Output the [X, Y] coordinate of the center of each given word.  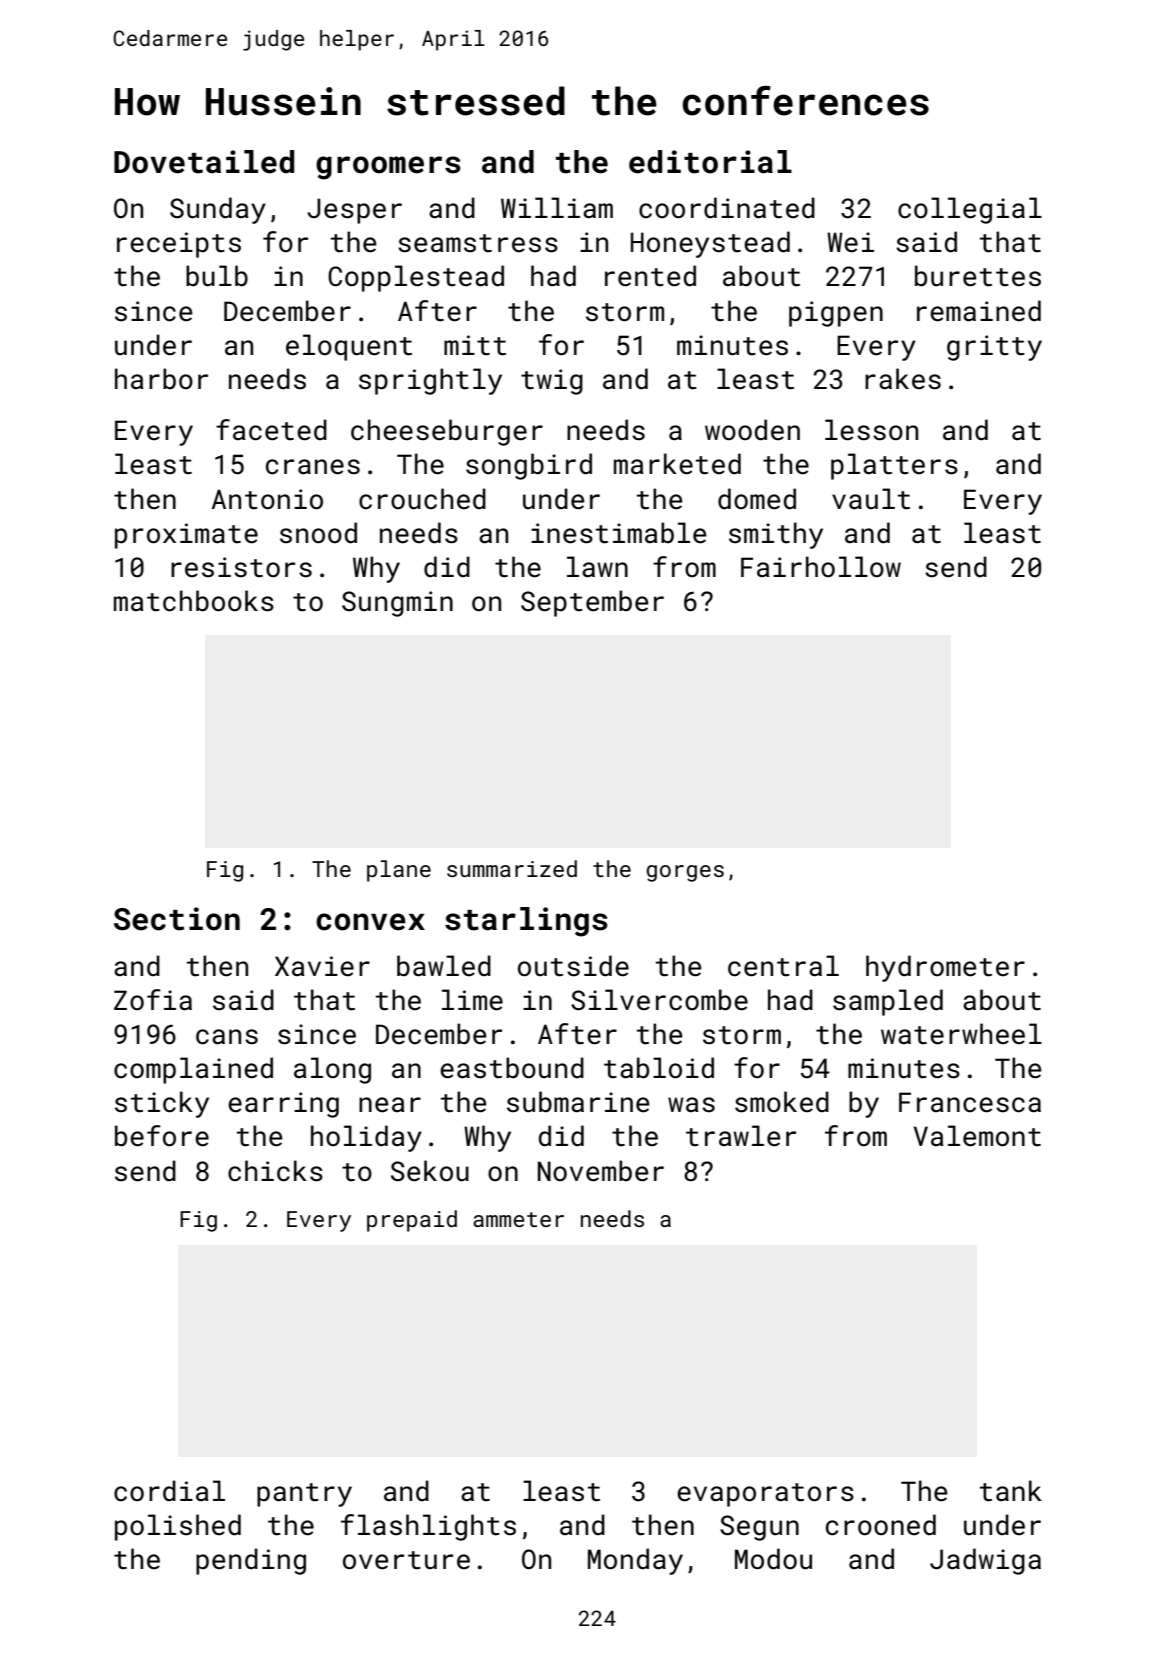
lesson [871, 430]
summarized [512, 868]
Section [177, 919]
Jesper [354, 211]
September [592, 603]
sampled [888, 1002]
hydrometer [945, 968]
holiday [366, 1138]
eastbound [512, 1068]
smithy [776, 535]
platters [894, 466]
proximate [186, 536]
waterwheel [961, 1034]
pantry [304, 1495]
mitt [475, 345]
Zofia [153, 1000]
